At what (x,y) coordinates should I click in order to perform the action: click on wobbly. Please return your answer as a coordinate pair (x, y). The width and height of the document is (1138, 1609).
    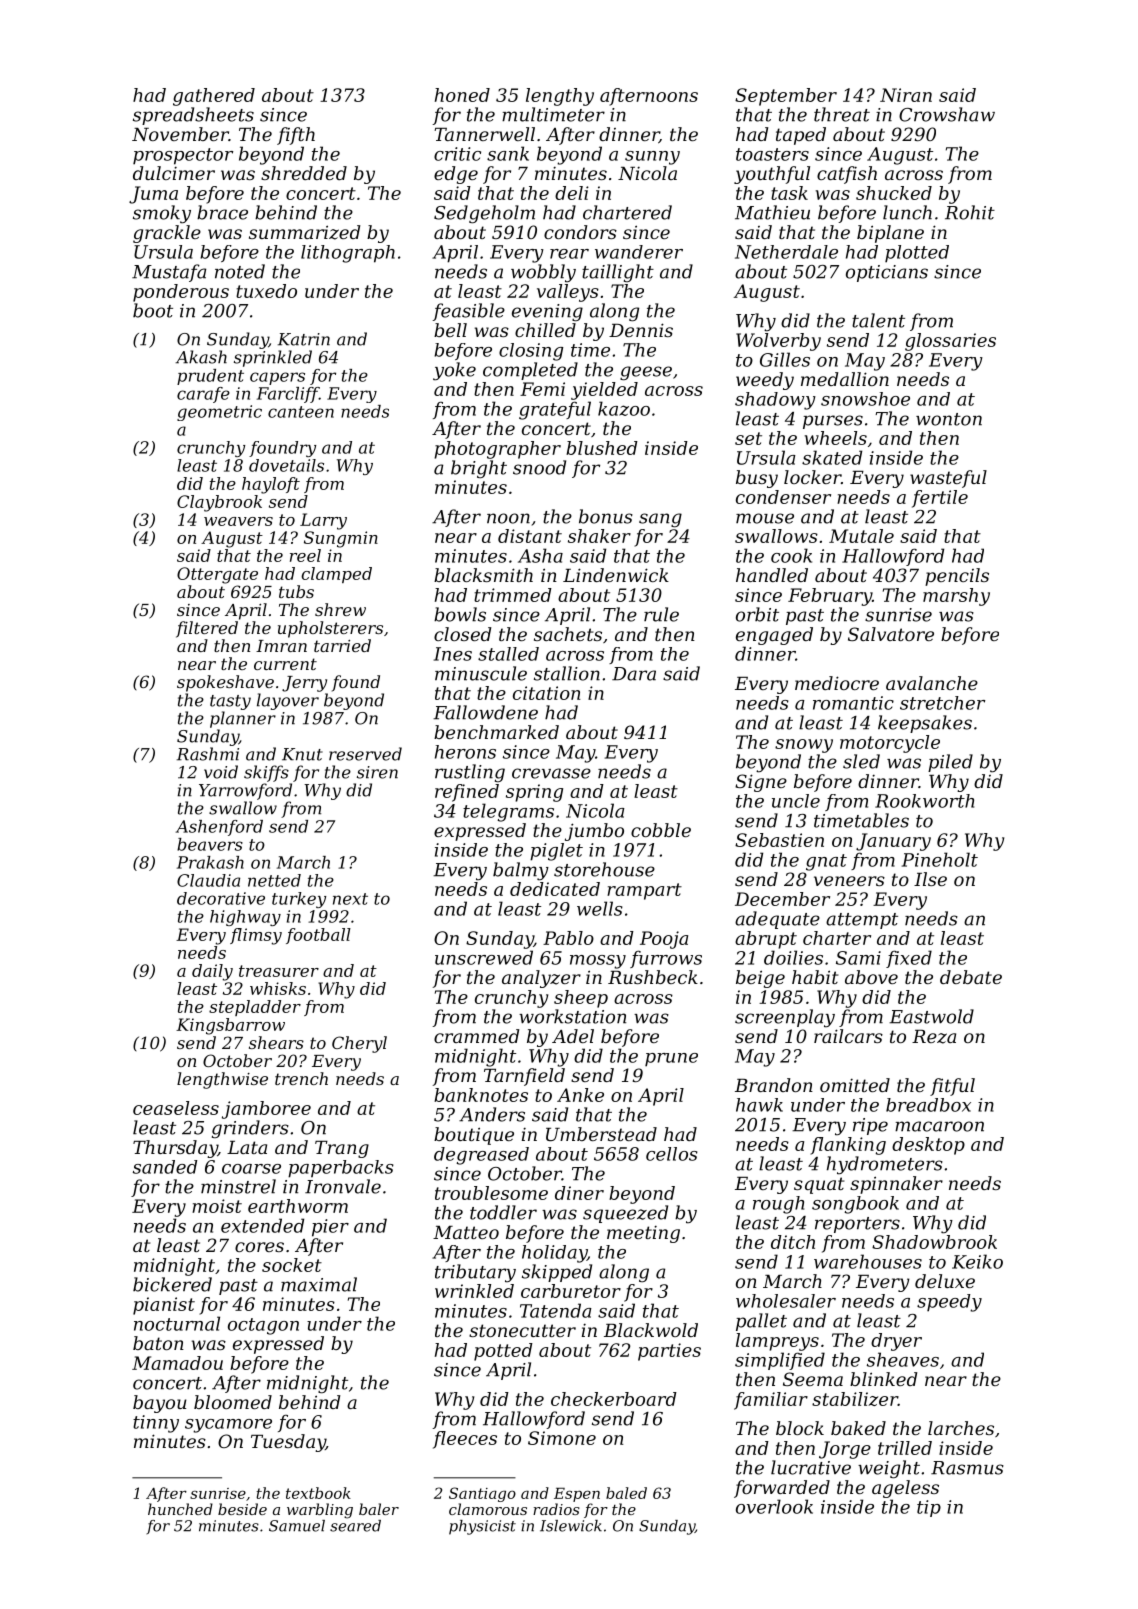
    Looking at the image, I should click on (543, 273).
